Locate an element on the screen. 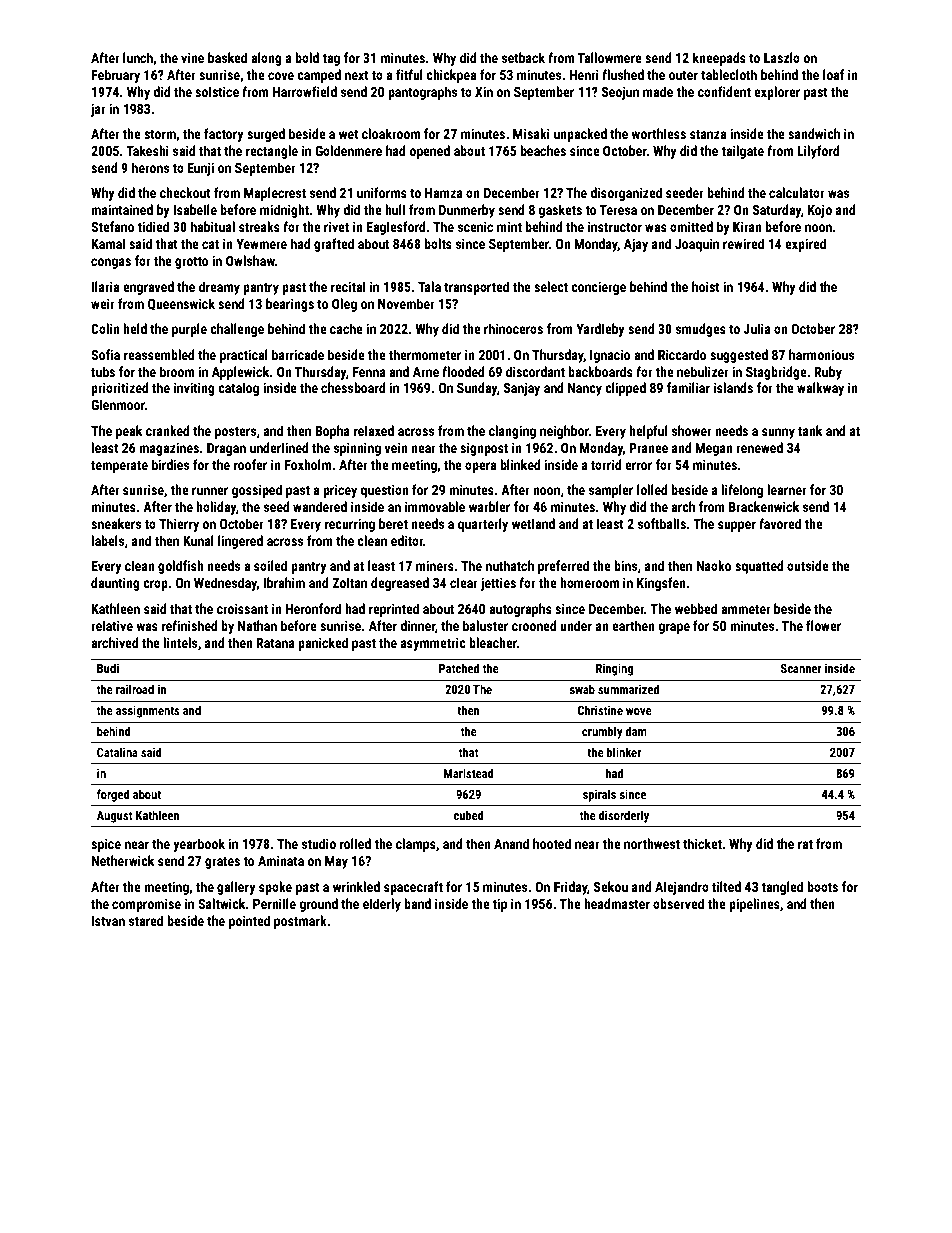 The height and width of the screenshot is (1233, 952). Marlstead is located at coordinates (469, 773).
